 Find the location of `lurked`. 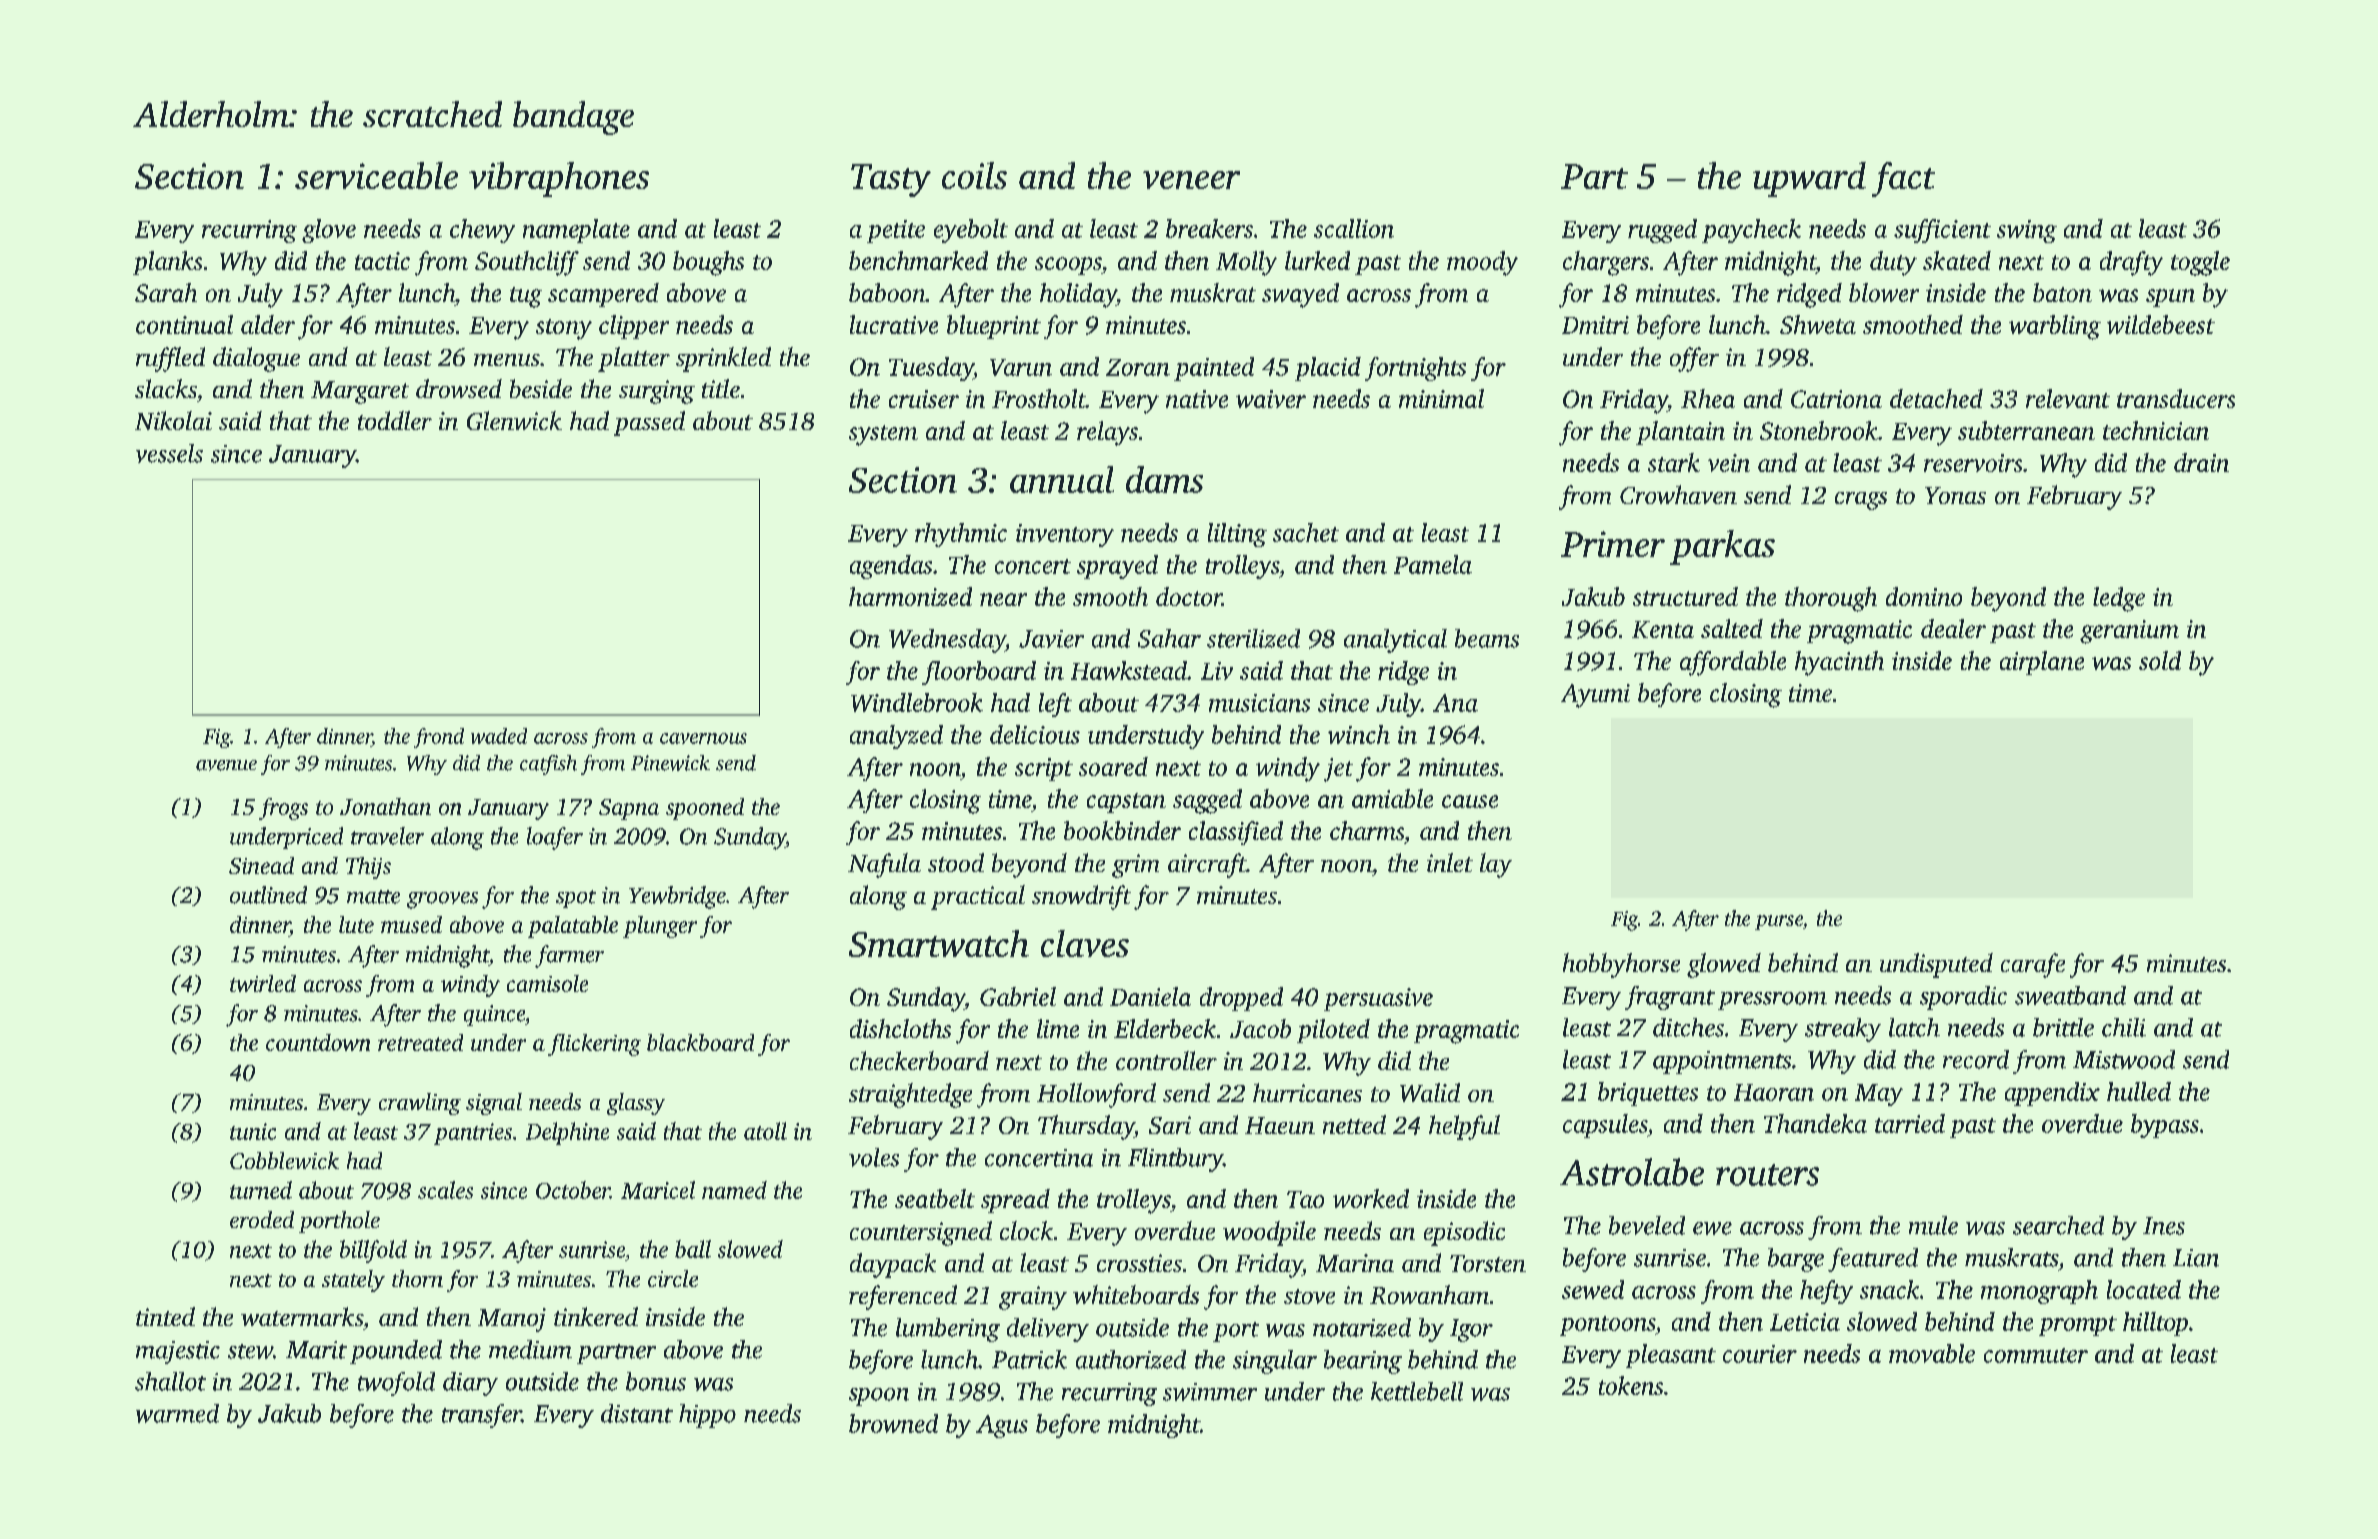

lurked is located at coordinates (1317, 260).
